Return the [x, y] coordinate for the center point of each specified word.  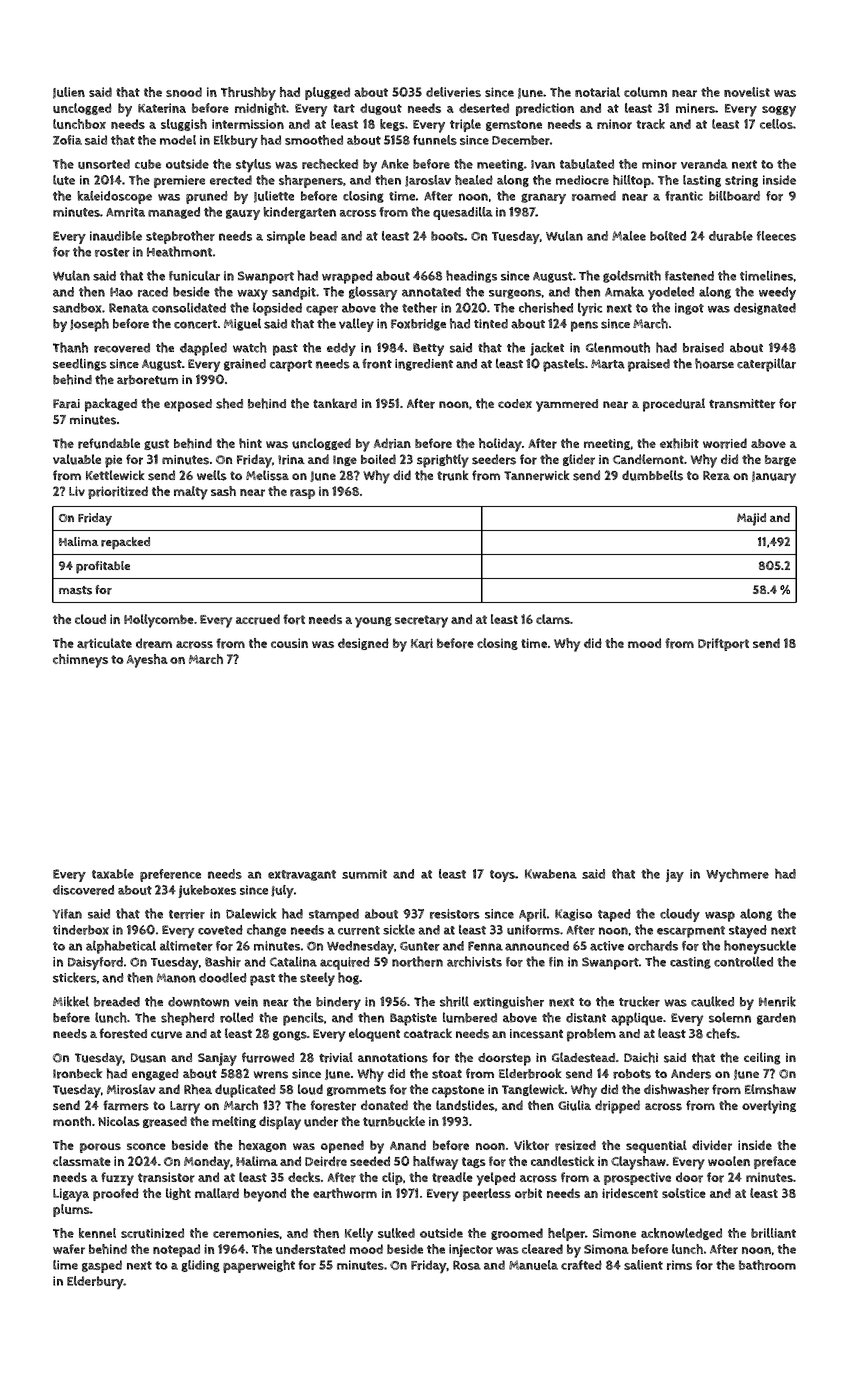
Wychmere [737, 875]
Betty [428, 349]
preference [170, 875]
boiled [378, 459]
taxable [113, 874]
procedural [674, 405]
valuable [77, 459]
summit [364, 874]
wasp [720, 916]
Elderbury [95, 1283]
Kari [422, 643]
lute [64, 180]
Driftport [723, 644]
